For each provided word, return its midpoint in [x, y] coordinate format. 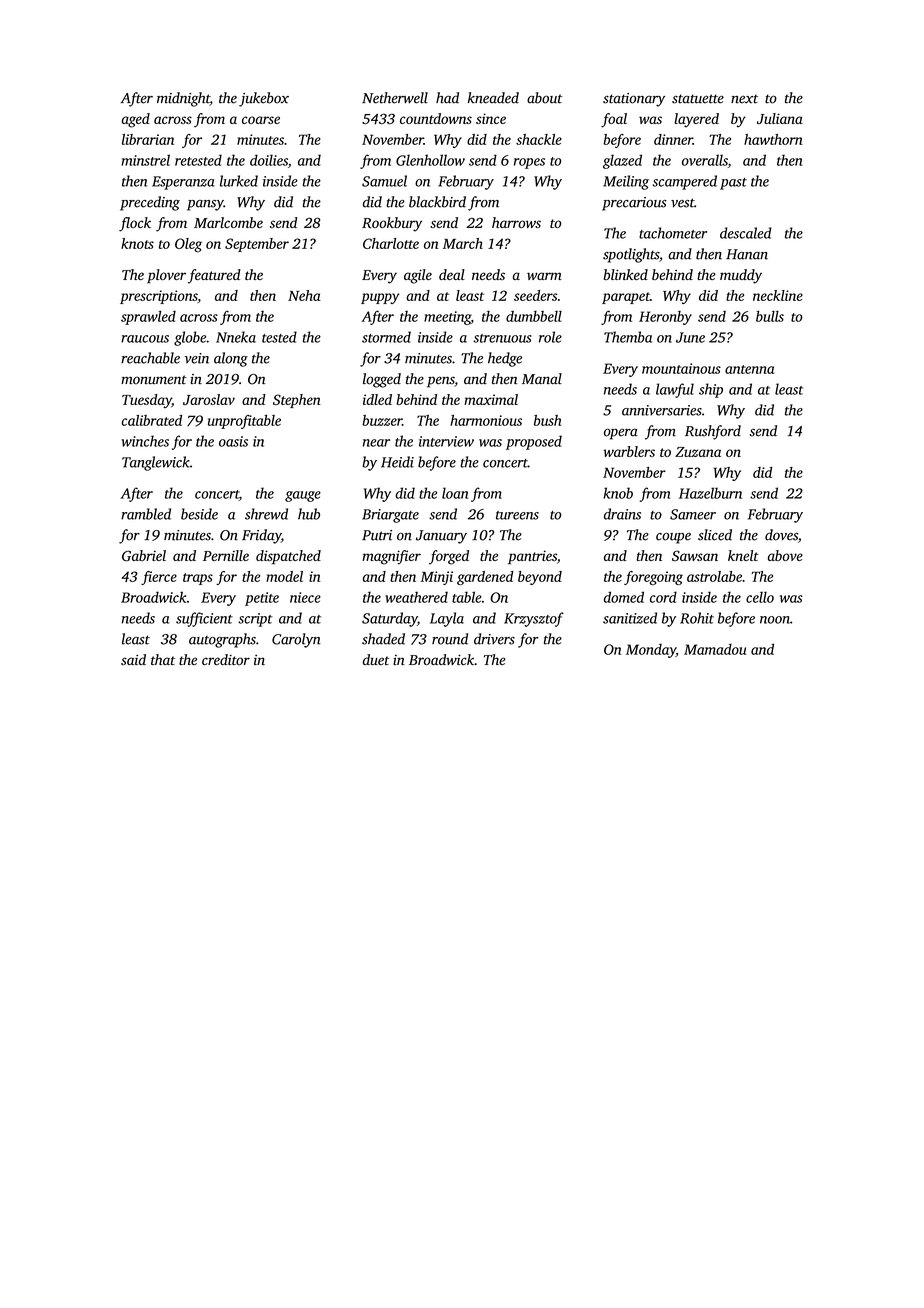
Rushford [713, 432]
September [257, 245]
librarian [148, 139]
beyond [540, 578]
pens [440, 382]
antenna [749, 369]
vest [682, 203]
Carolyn [296, 640]
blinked [626, 274]
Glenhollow [430, 160]
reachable [150, 358]
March [463, 243]
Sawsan [695, 556]
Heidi [397, 462]
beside [199, 514]
